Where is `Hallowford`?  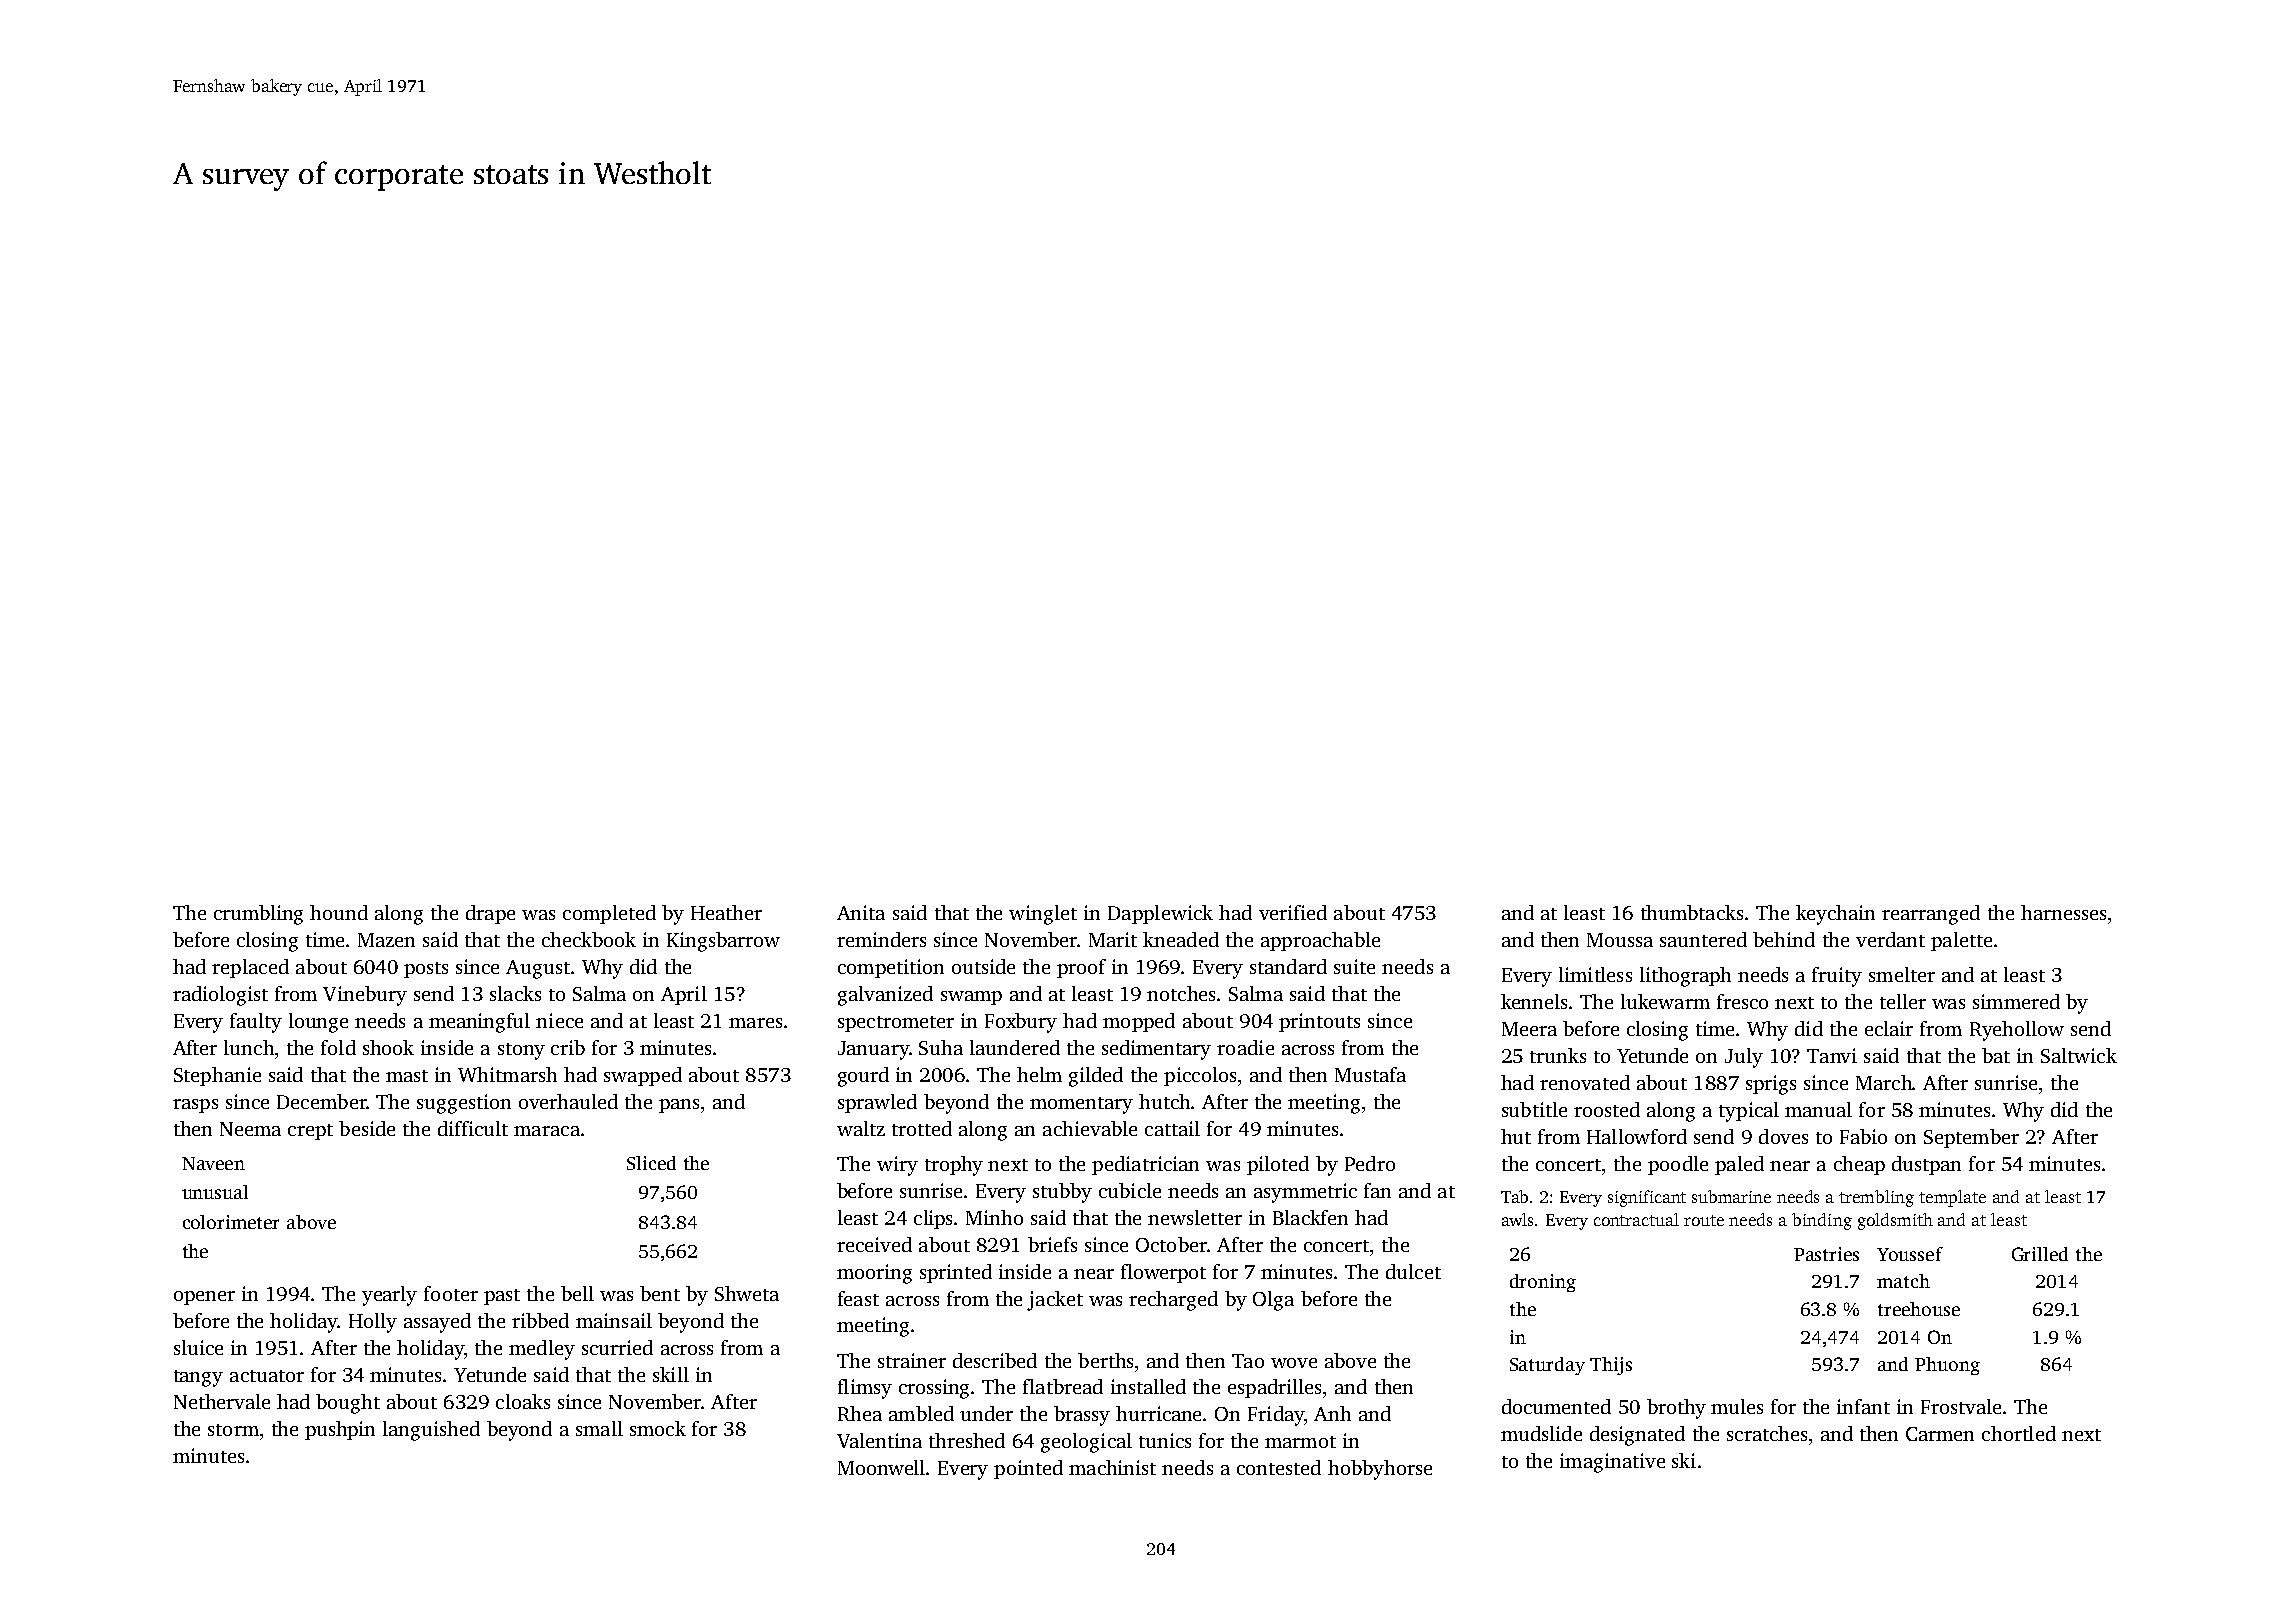
Hallowford is located at coordinates (1637, 1136).
